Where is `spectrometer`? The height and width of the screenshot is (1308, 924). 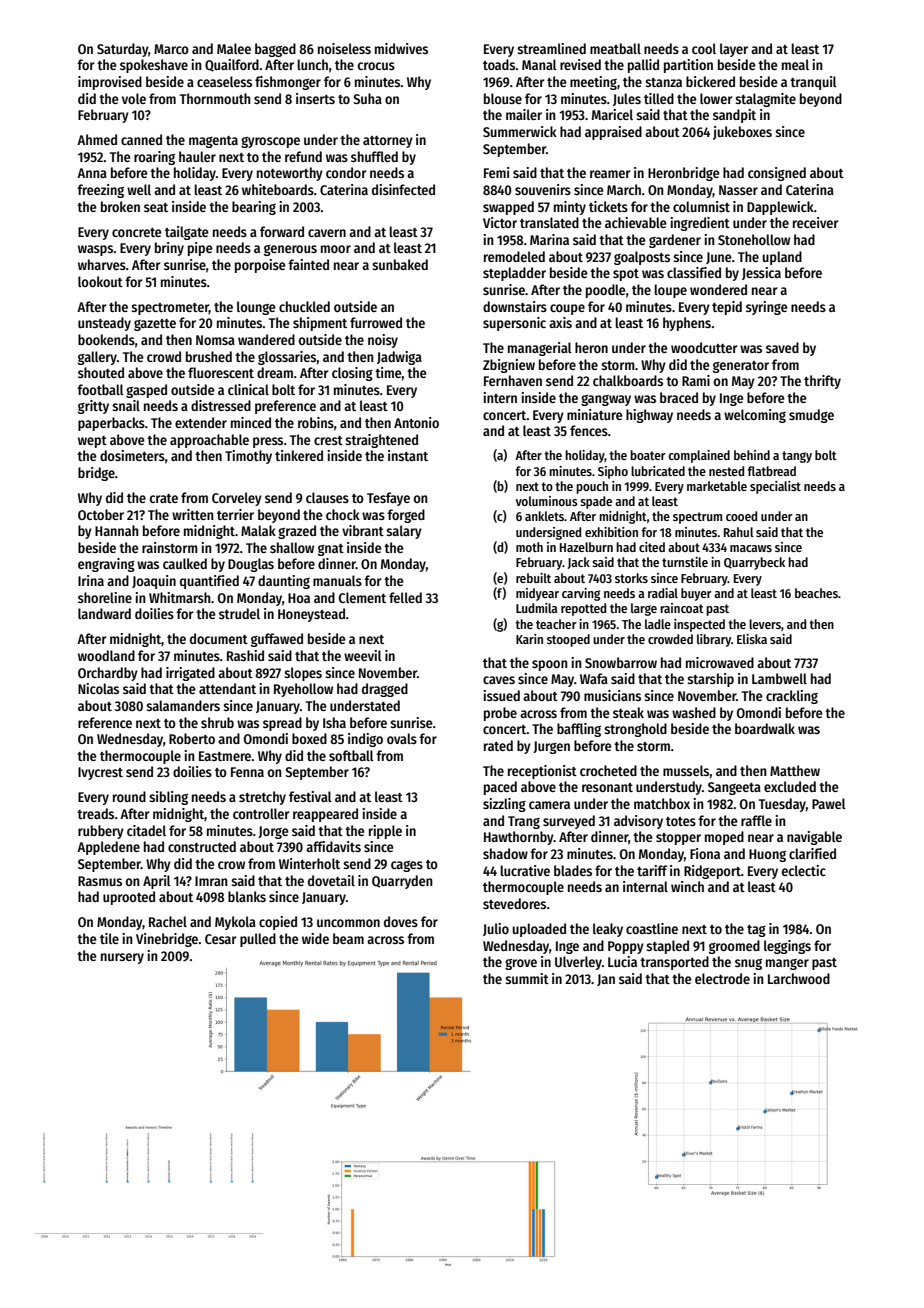 spectrometer is located at coordinates (170, 309).
